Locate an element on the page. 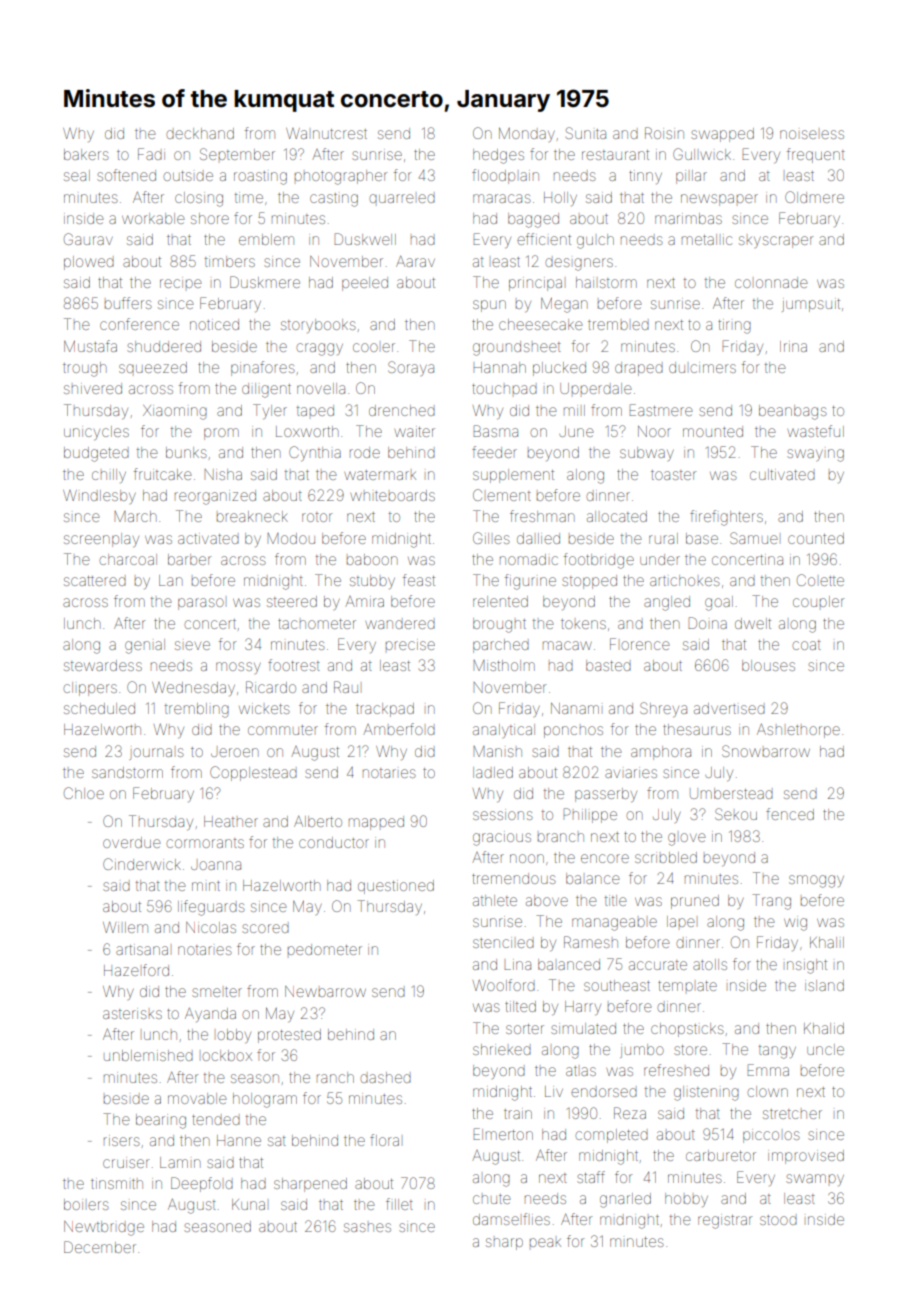 Image resolution: width=908 pixels, height=1316 pixels. Willem is located at coordinates (125, 927).
